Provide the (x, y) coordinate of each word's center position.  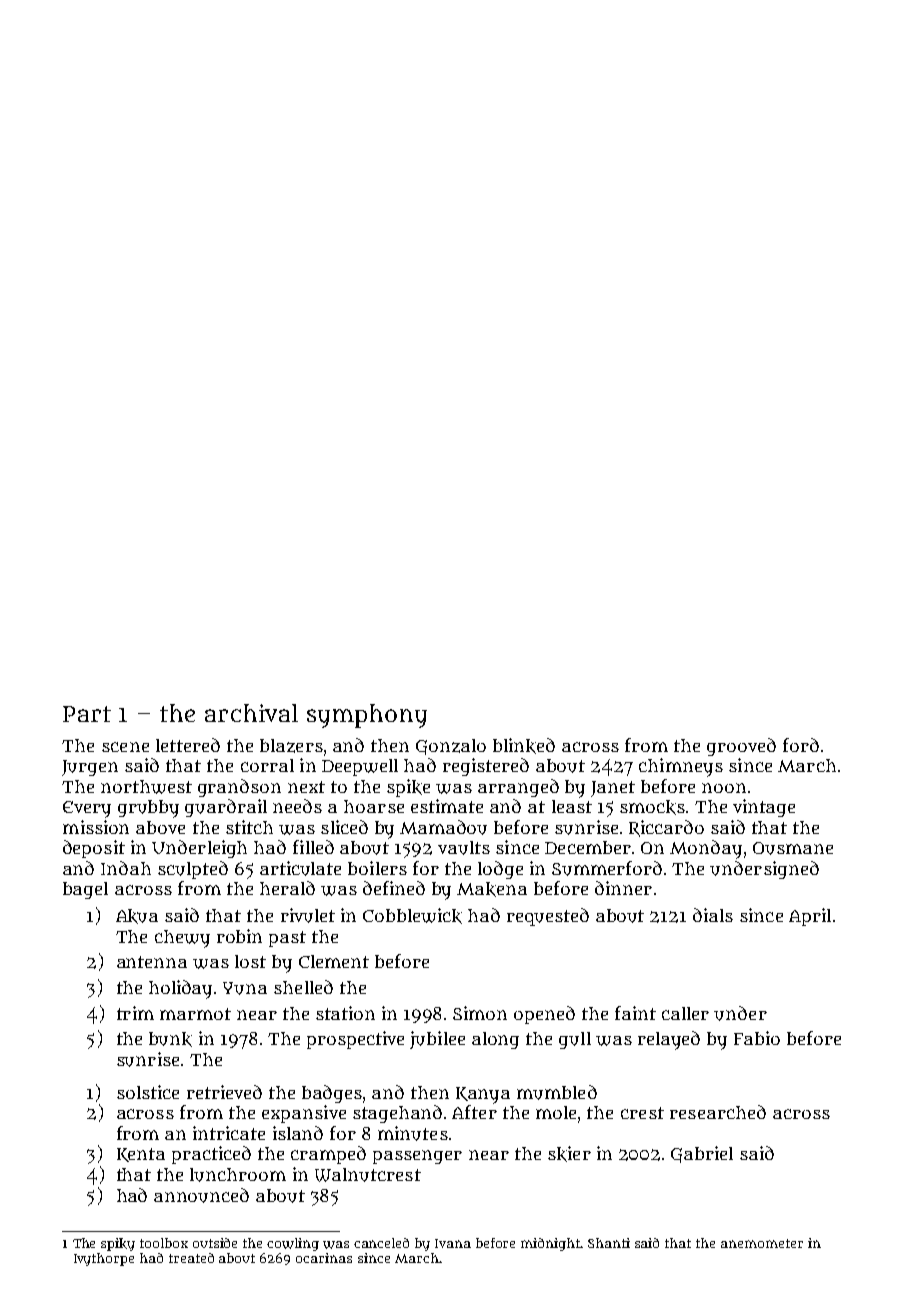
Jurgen (90, 768)
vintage (764, 808)
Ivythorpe (104, 1259)
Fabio (757, 1038)
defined (394, 888)
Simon (480, 1013)
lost (250, 961)
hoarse (374, 806)
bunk (170, 1039)
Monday (706, 849)
